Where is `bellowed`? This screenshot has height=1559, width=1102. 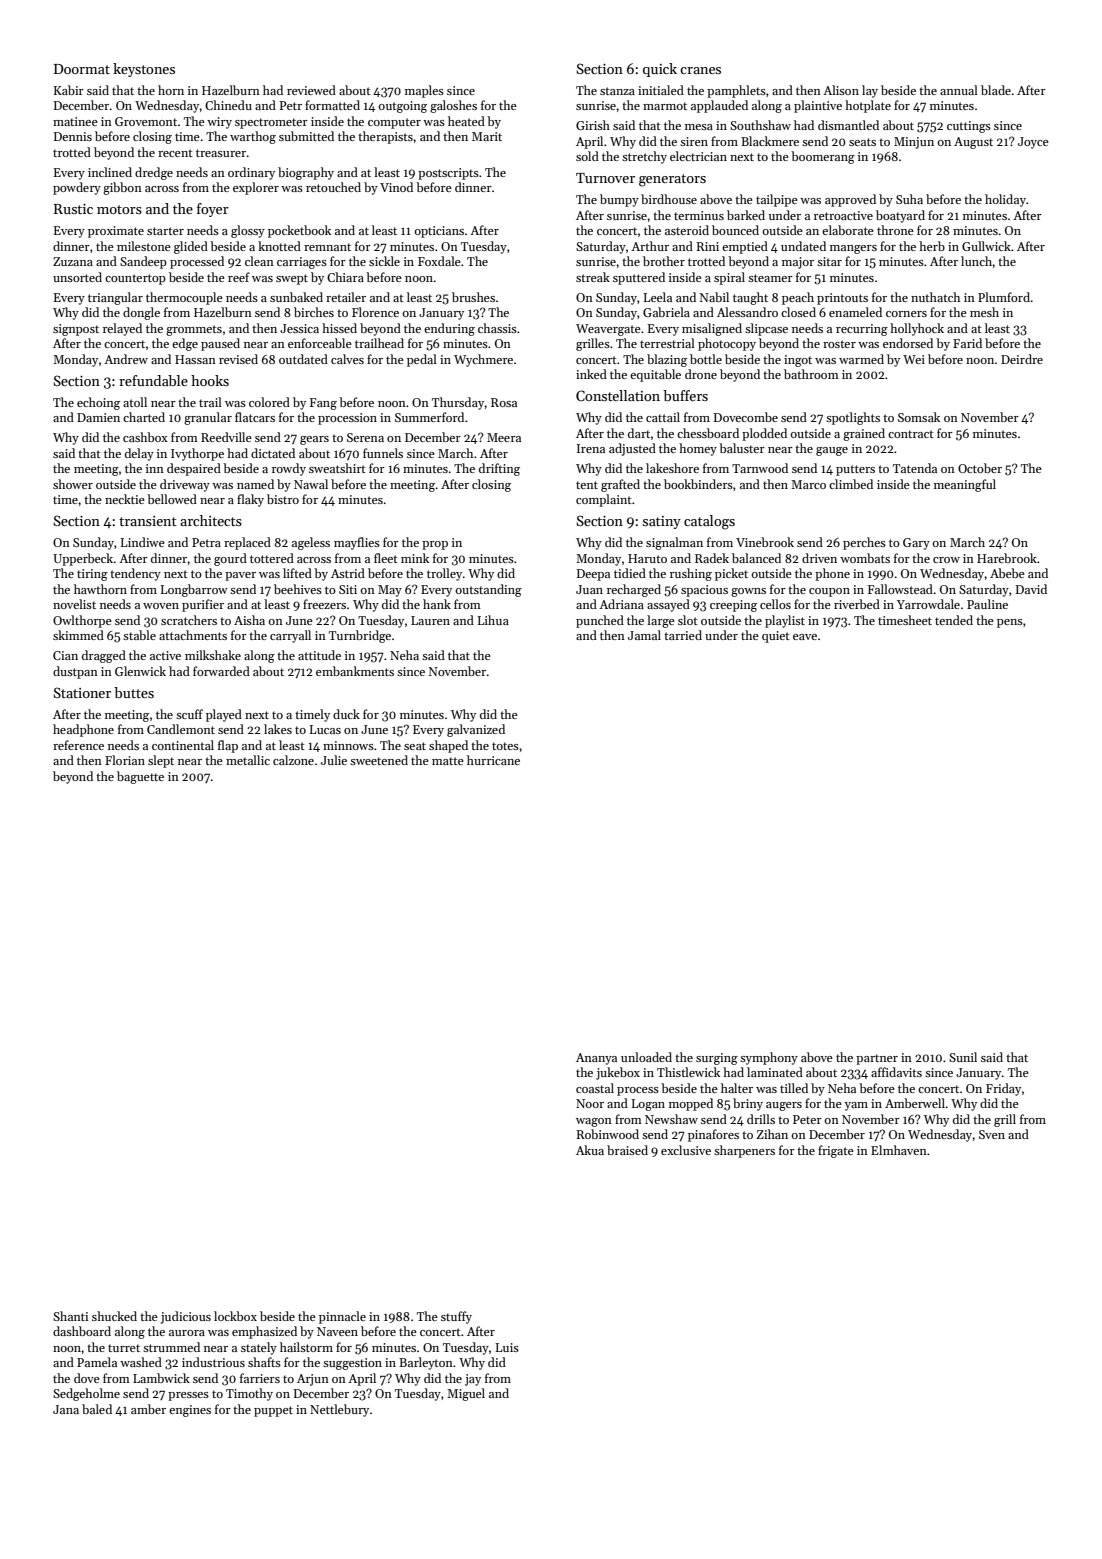
bellowed is located at coordinates (172, 499).
